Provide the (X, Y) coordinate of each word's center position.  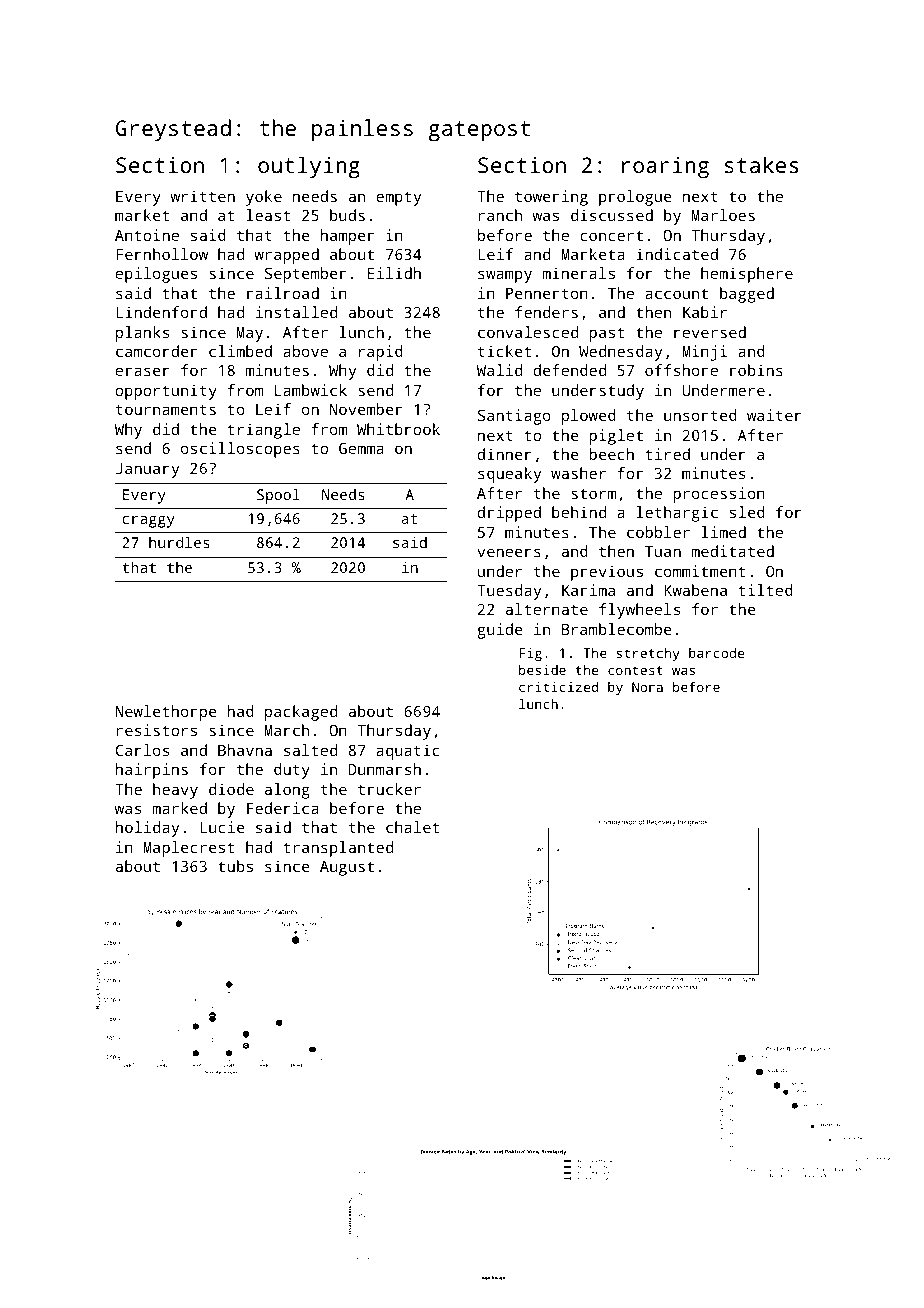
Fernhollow (162, 254)
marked (179, 808)
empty (398, 198)
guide (500, 631)
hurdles (179, 542)
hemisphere (747, 275)
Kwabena (695, 590)
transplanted (338, 849)
